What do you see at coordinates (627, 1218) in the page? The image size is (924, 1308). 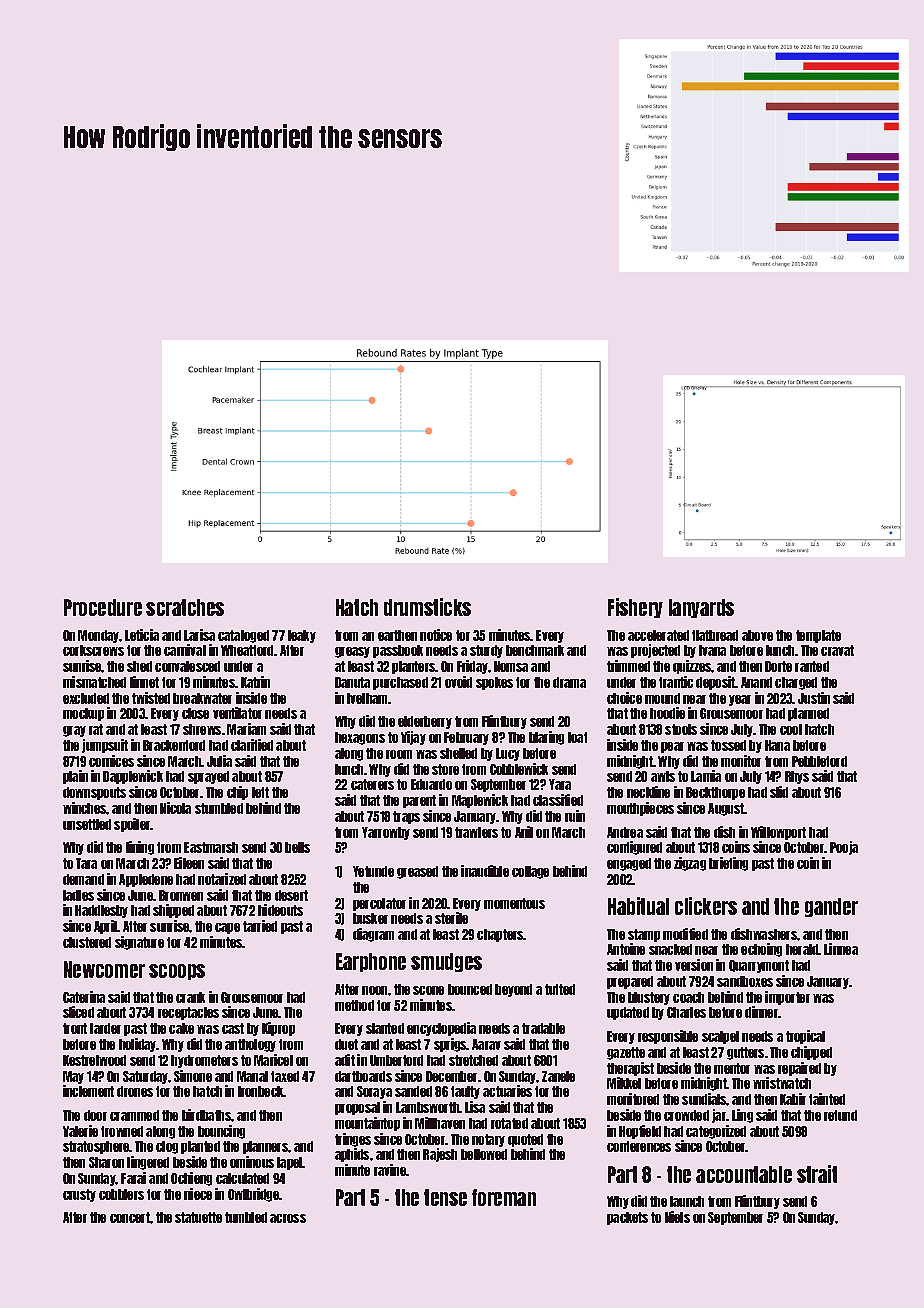 I see `packets` at bounding box center [627, 1218].
